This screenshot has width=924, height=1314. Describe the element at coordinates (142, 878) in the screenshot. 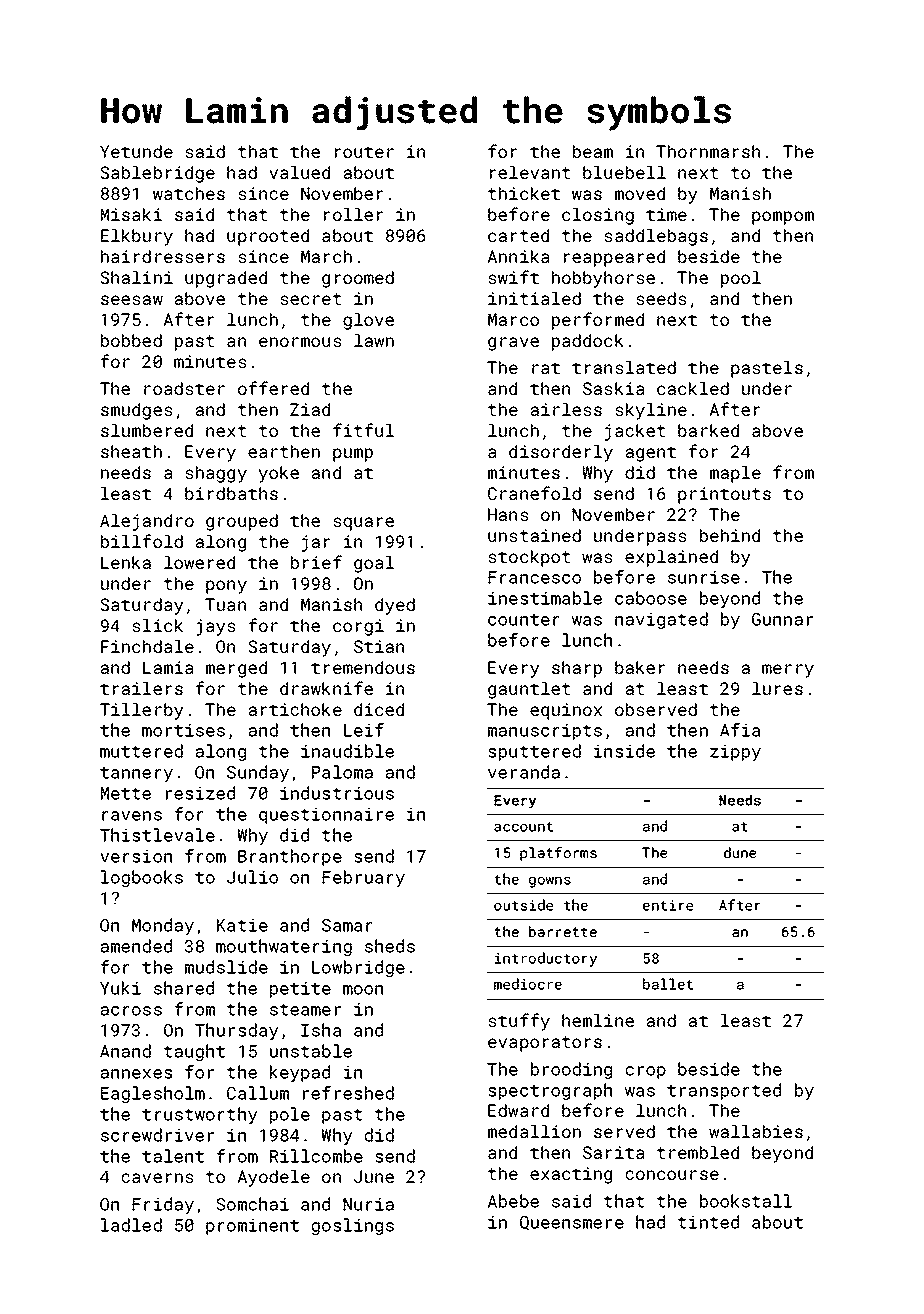

I see `logbooks` at that location.
